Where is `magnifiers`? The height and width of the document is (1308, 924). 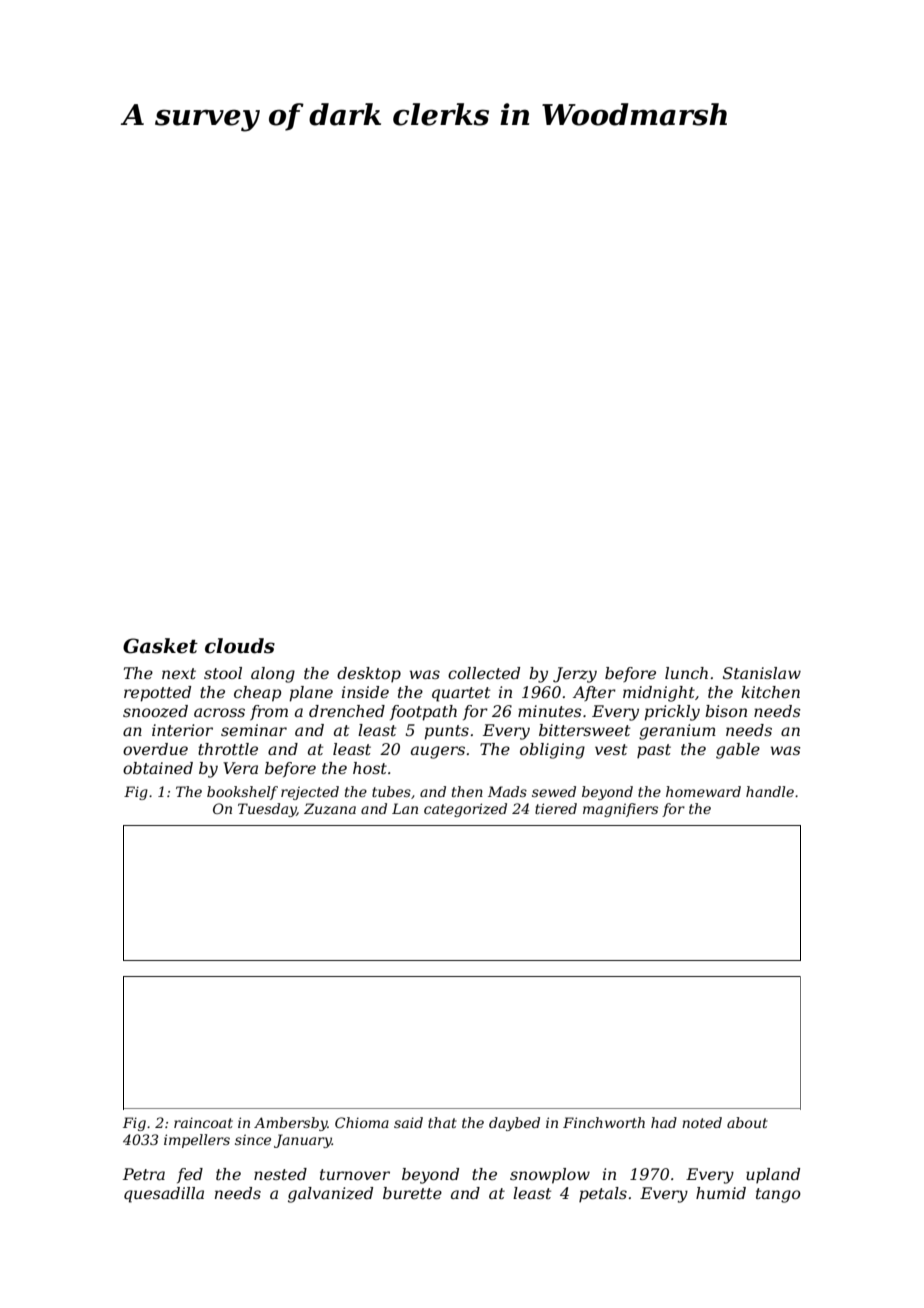 magnifiers is located at coordinates (620, 810).
